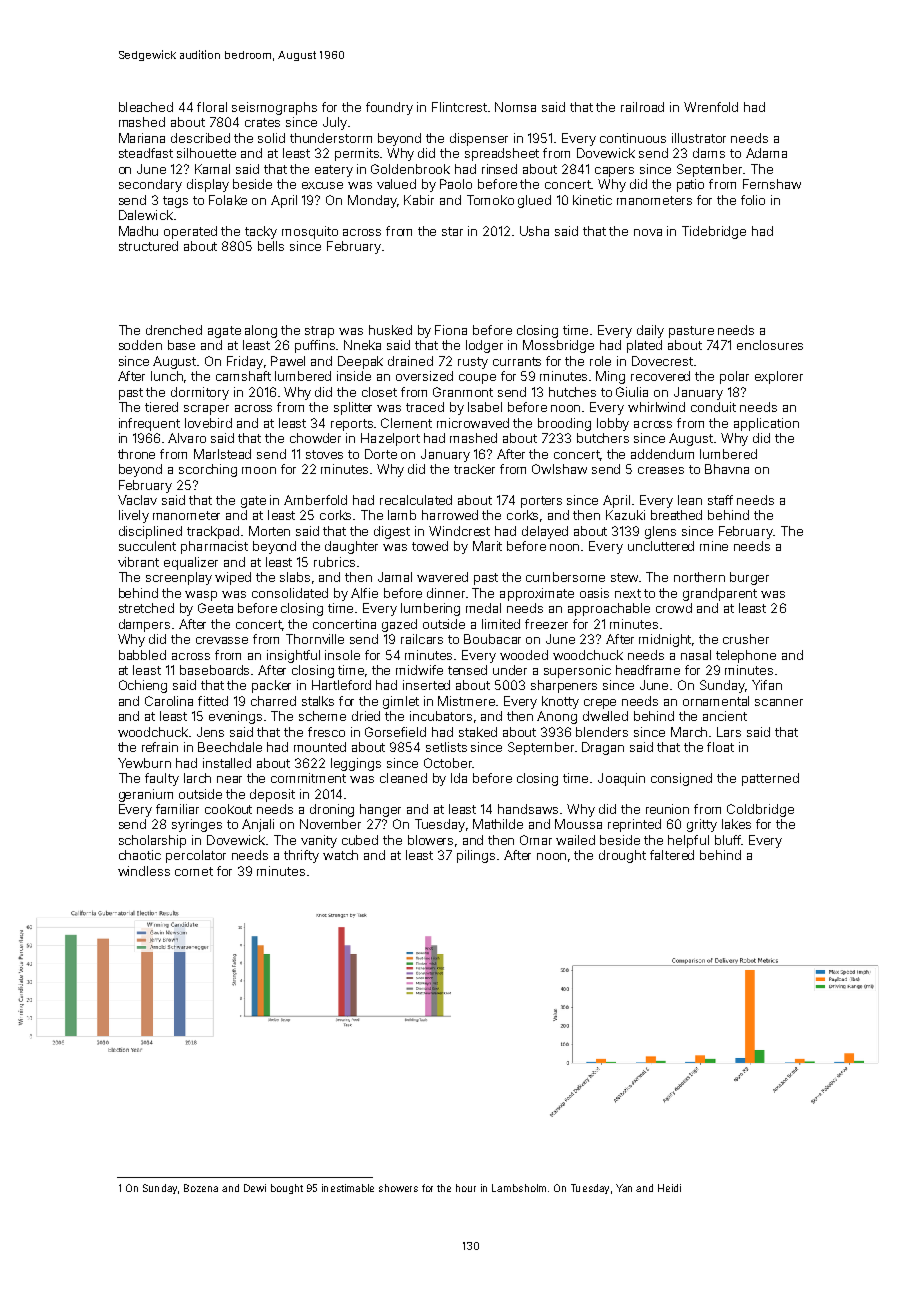 This screenshot has width=924, height=1308. I want to click on charred, so click(273, 701).
